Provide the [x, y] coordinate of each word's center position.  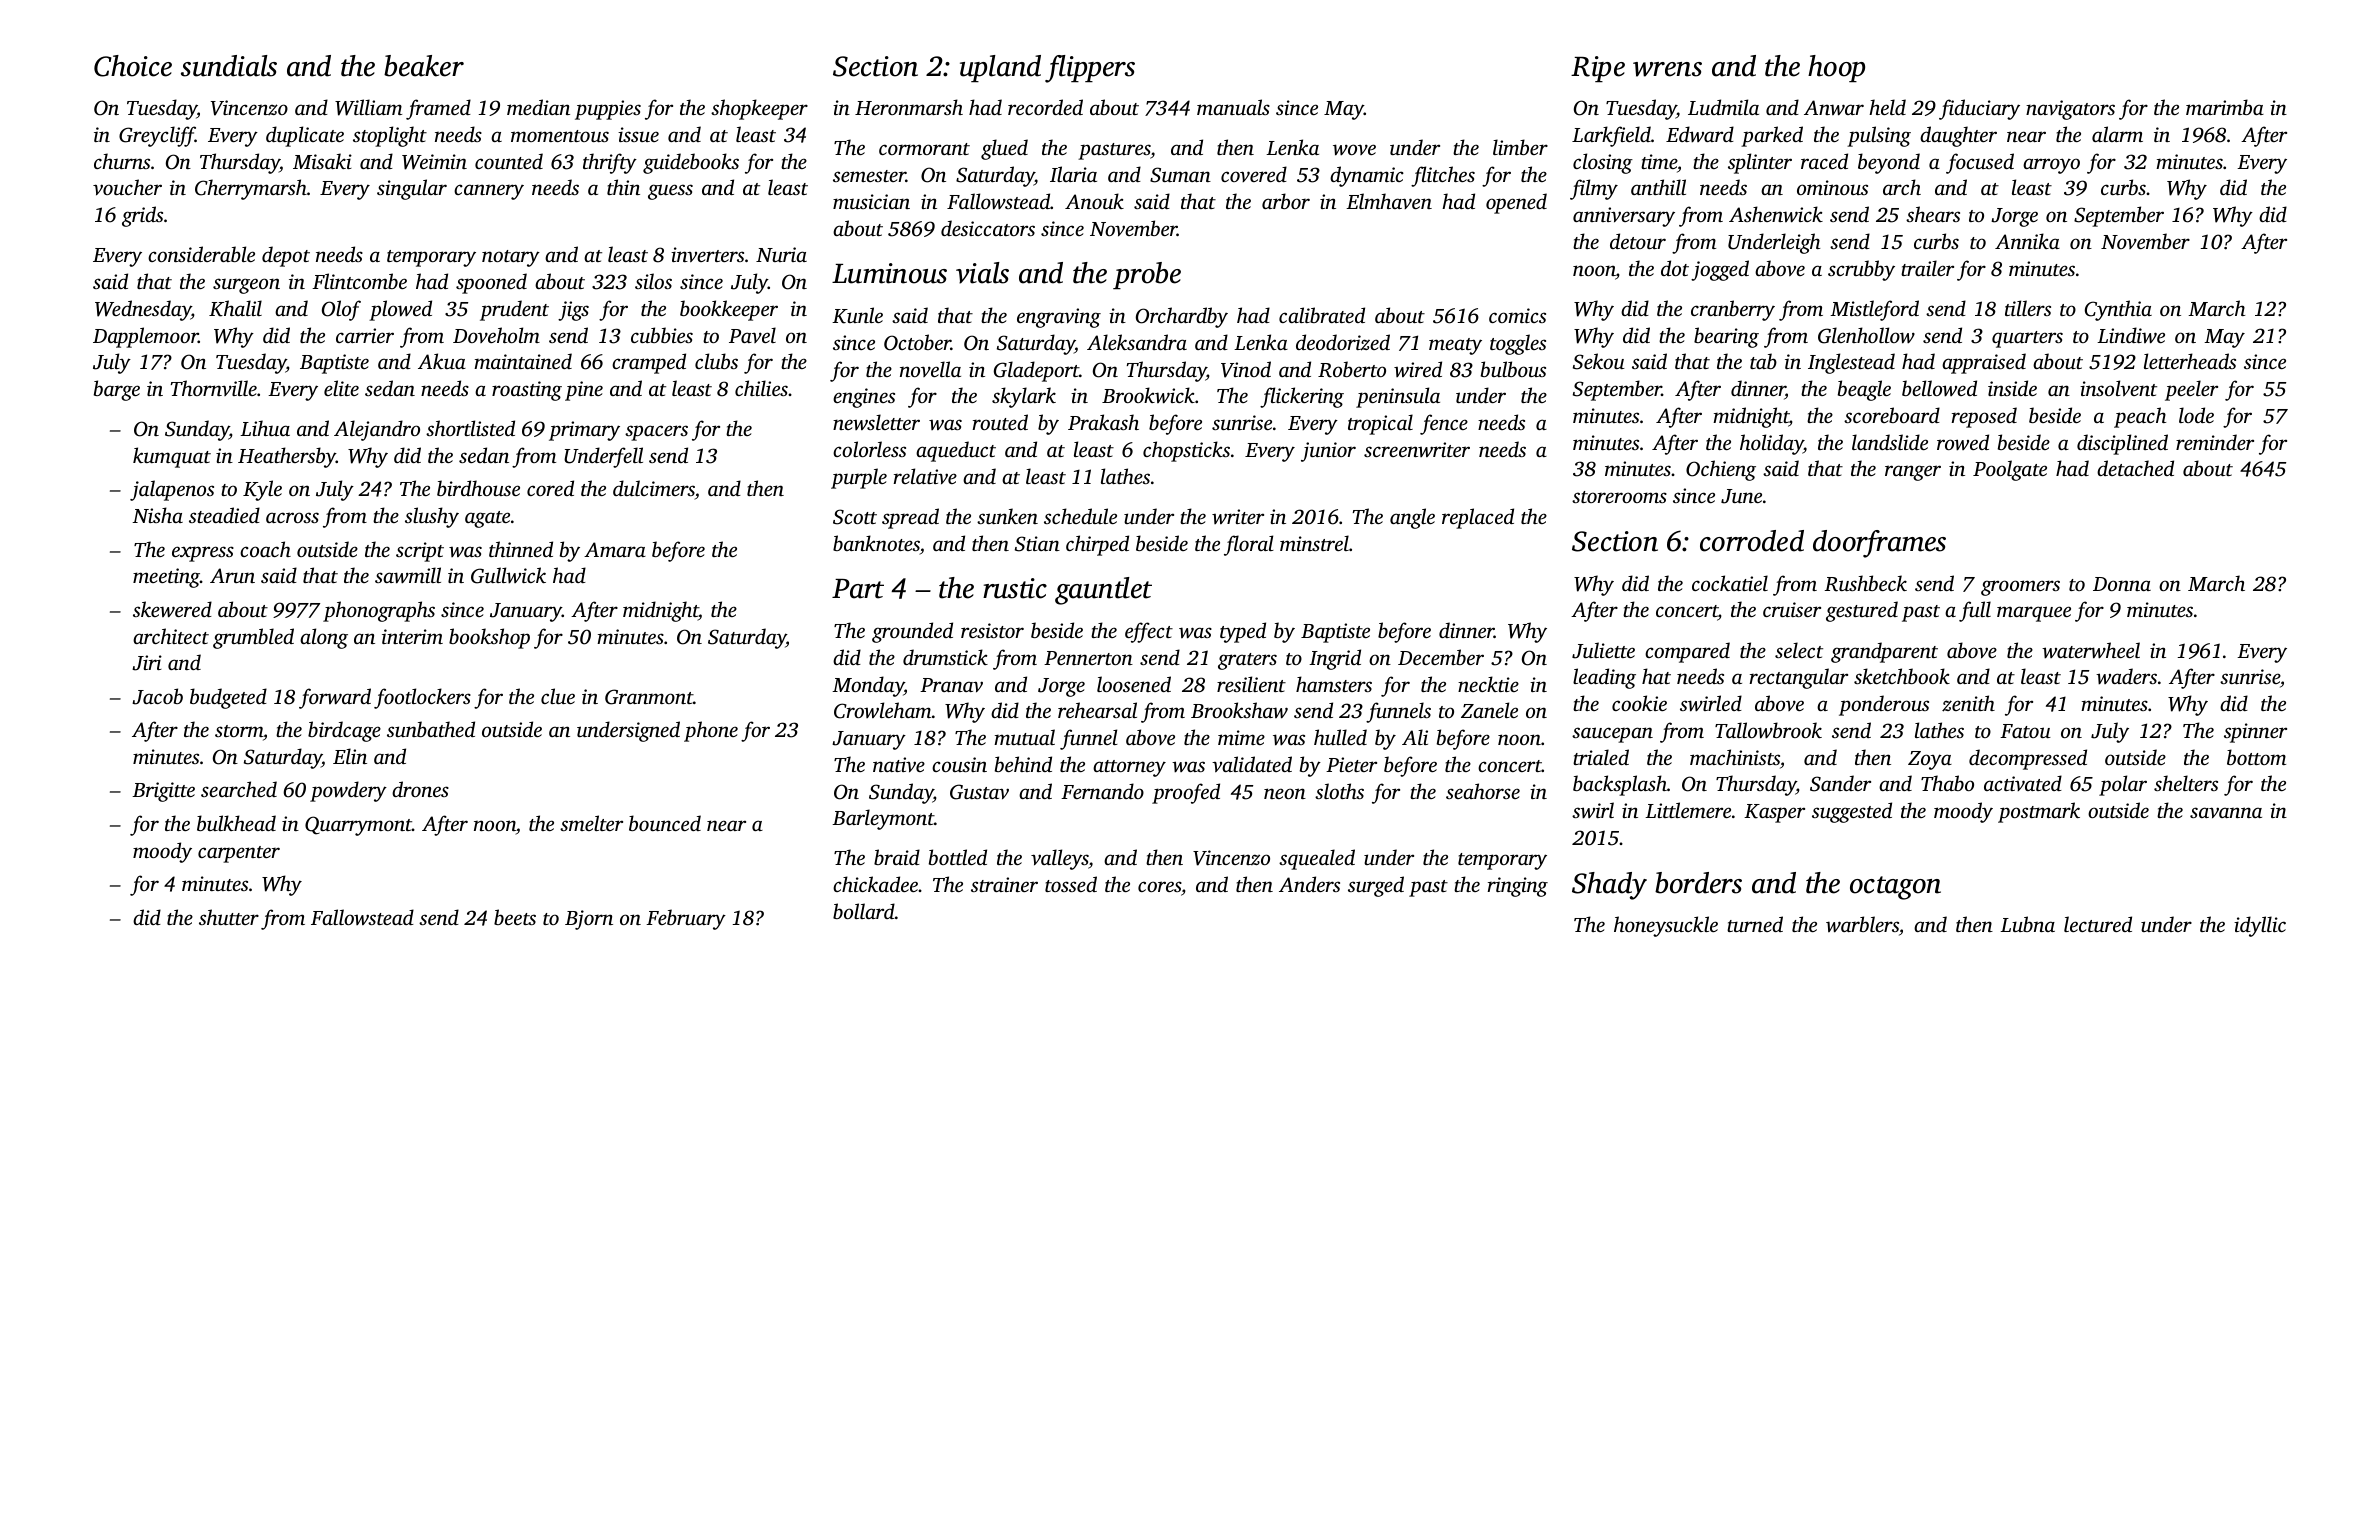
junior [1328, 452]
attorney [1129, 768]
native [899, 764]
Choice [133, 66]
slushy [432, 517]
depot [286, 256]
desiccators [988, 228]
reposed [1984, 417]
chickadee [875, 884]
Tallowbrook [1768, 730]
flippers [1090, 69]
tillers [2028, 308]
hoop [1836, 68]
